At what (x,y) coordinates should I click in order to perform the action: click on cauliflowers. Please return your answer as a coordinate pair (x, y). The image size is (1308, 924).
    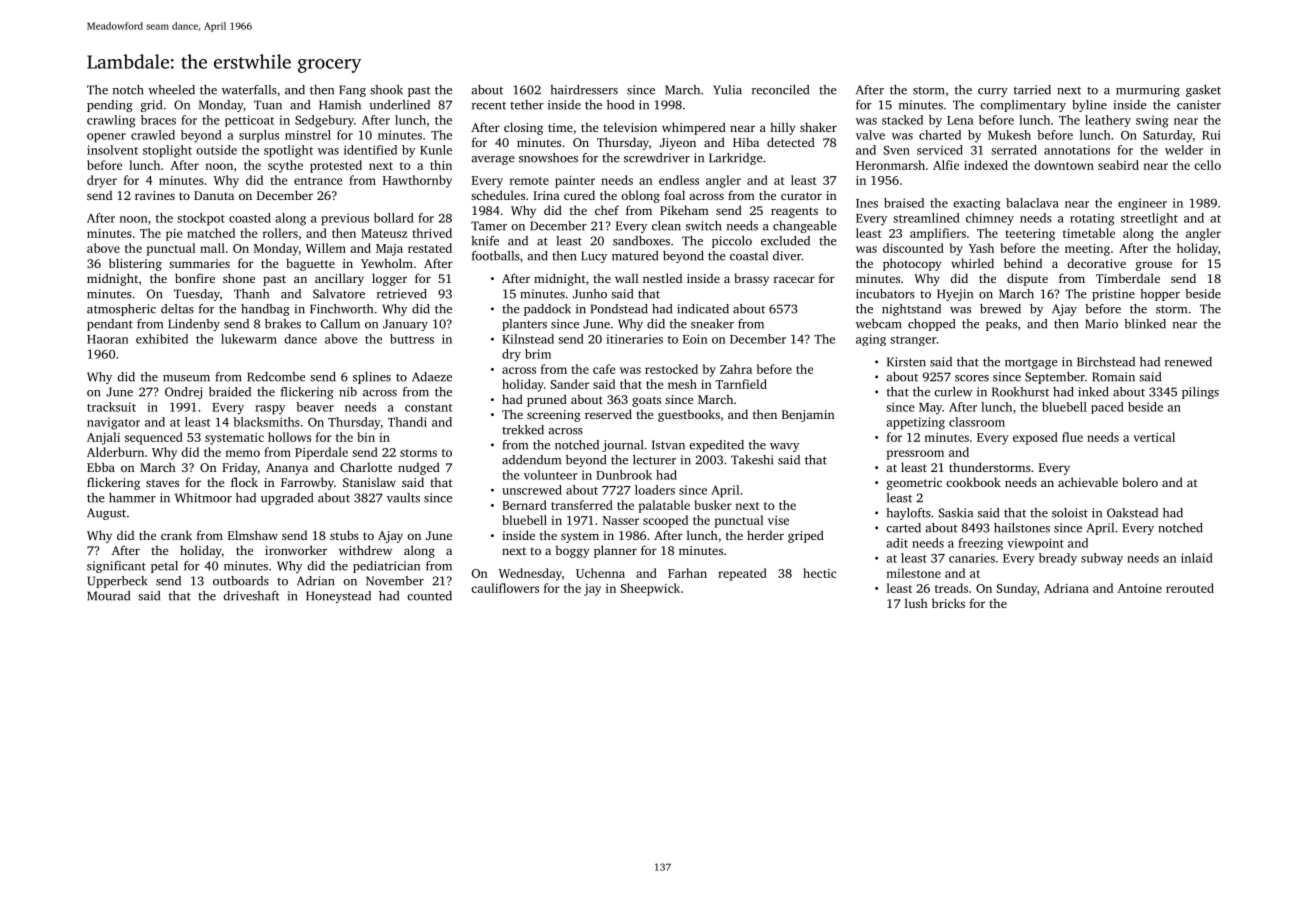
    Looking at the image, I should click on (505, 588).
